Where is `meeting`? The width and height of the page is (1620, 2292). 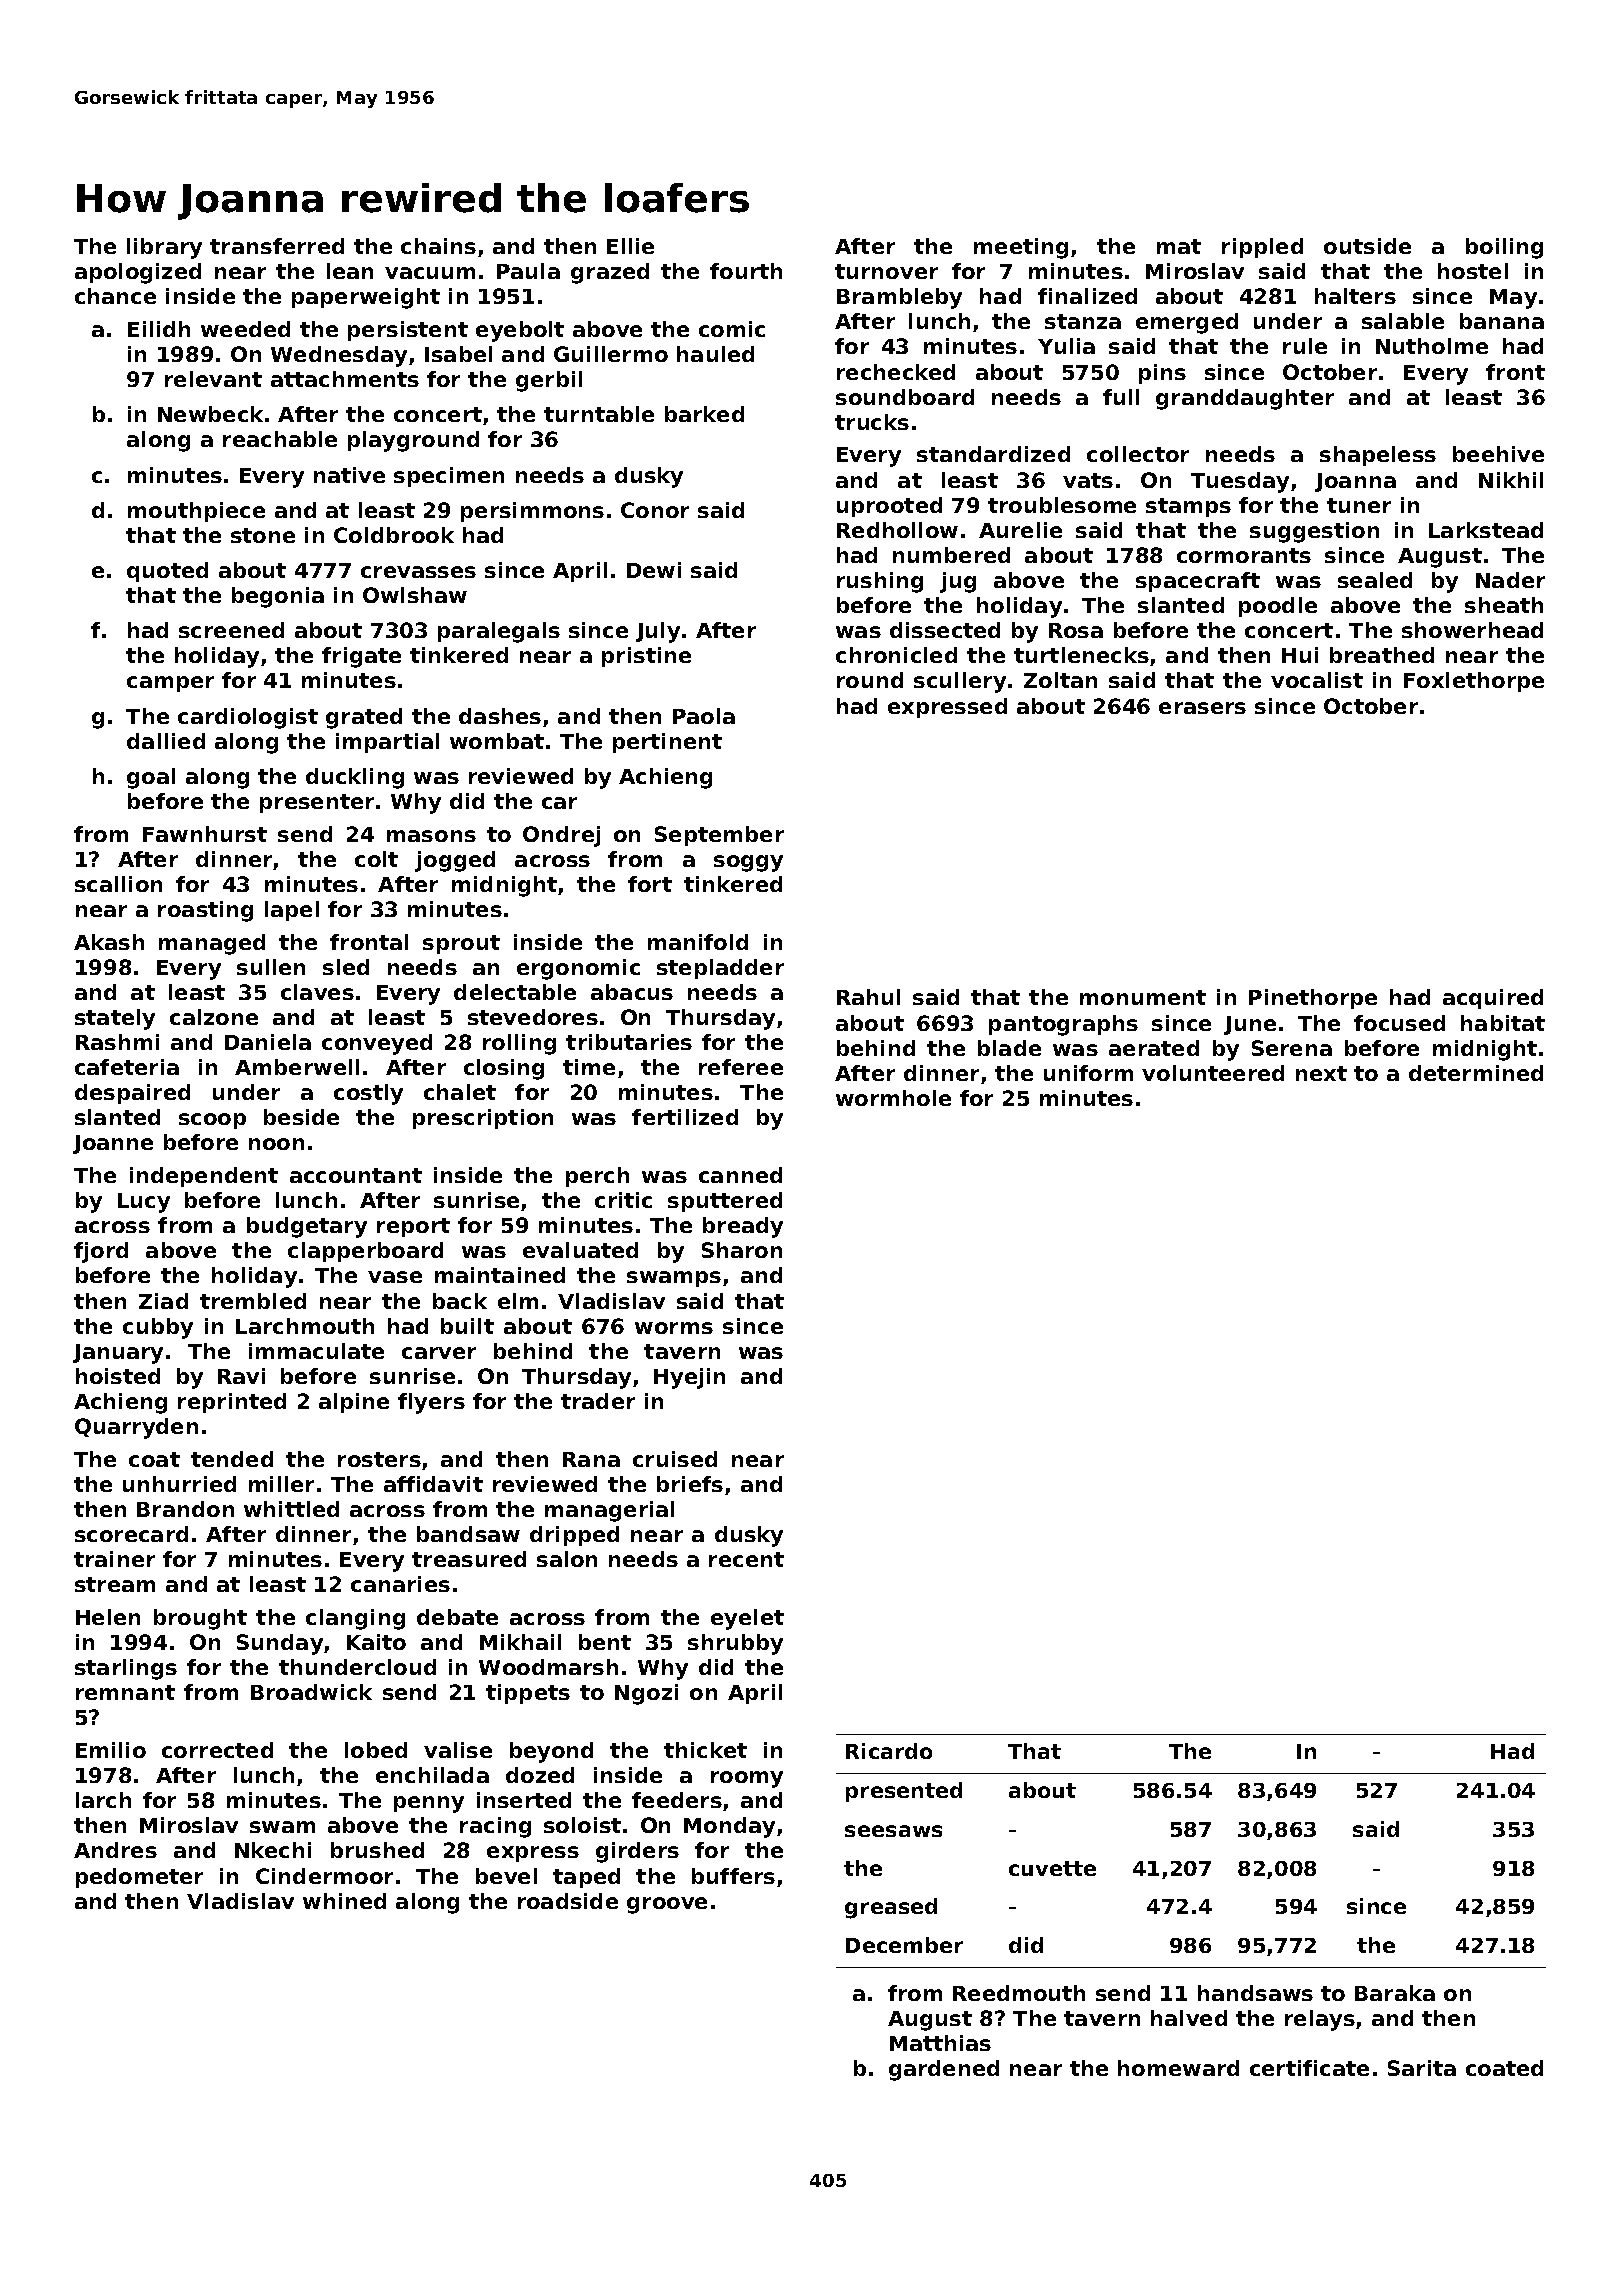 meeting is located at coordinates (1021, 248).
